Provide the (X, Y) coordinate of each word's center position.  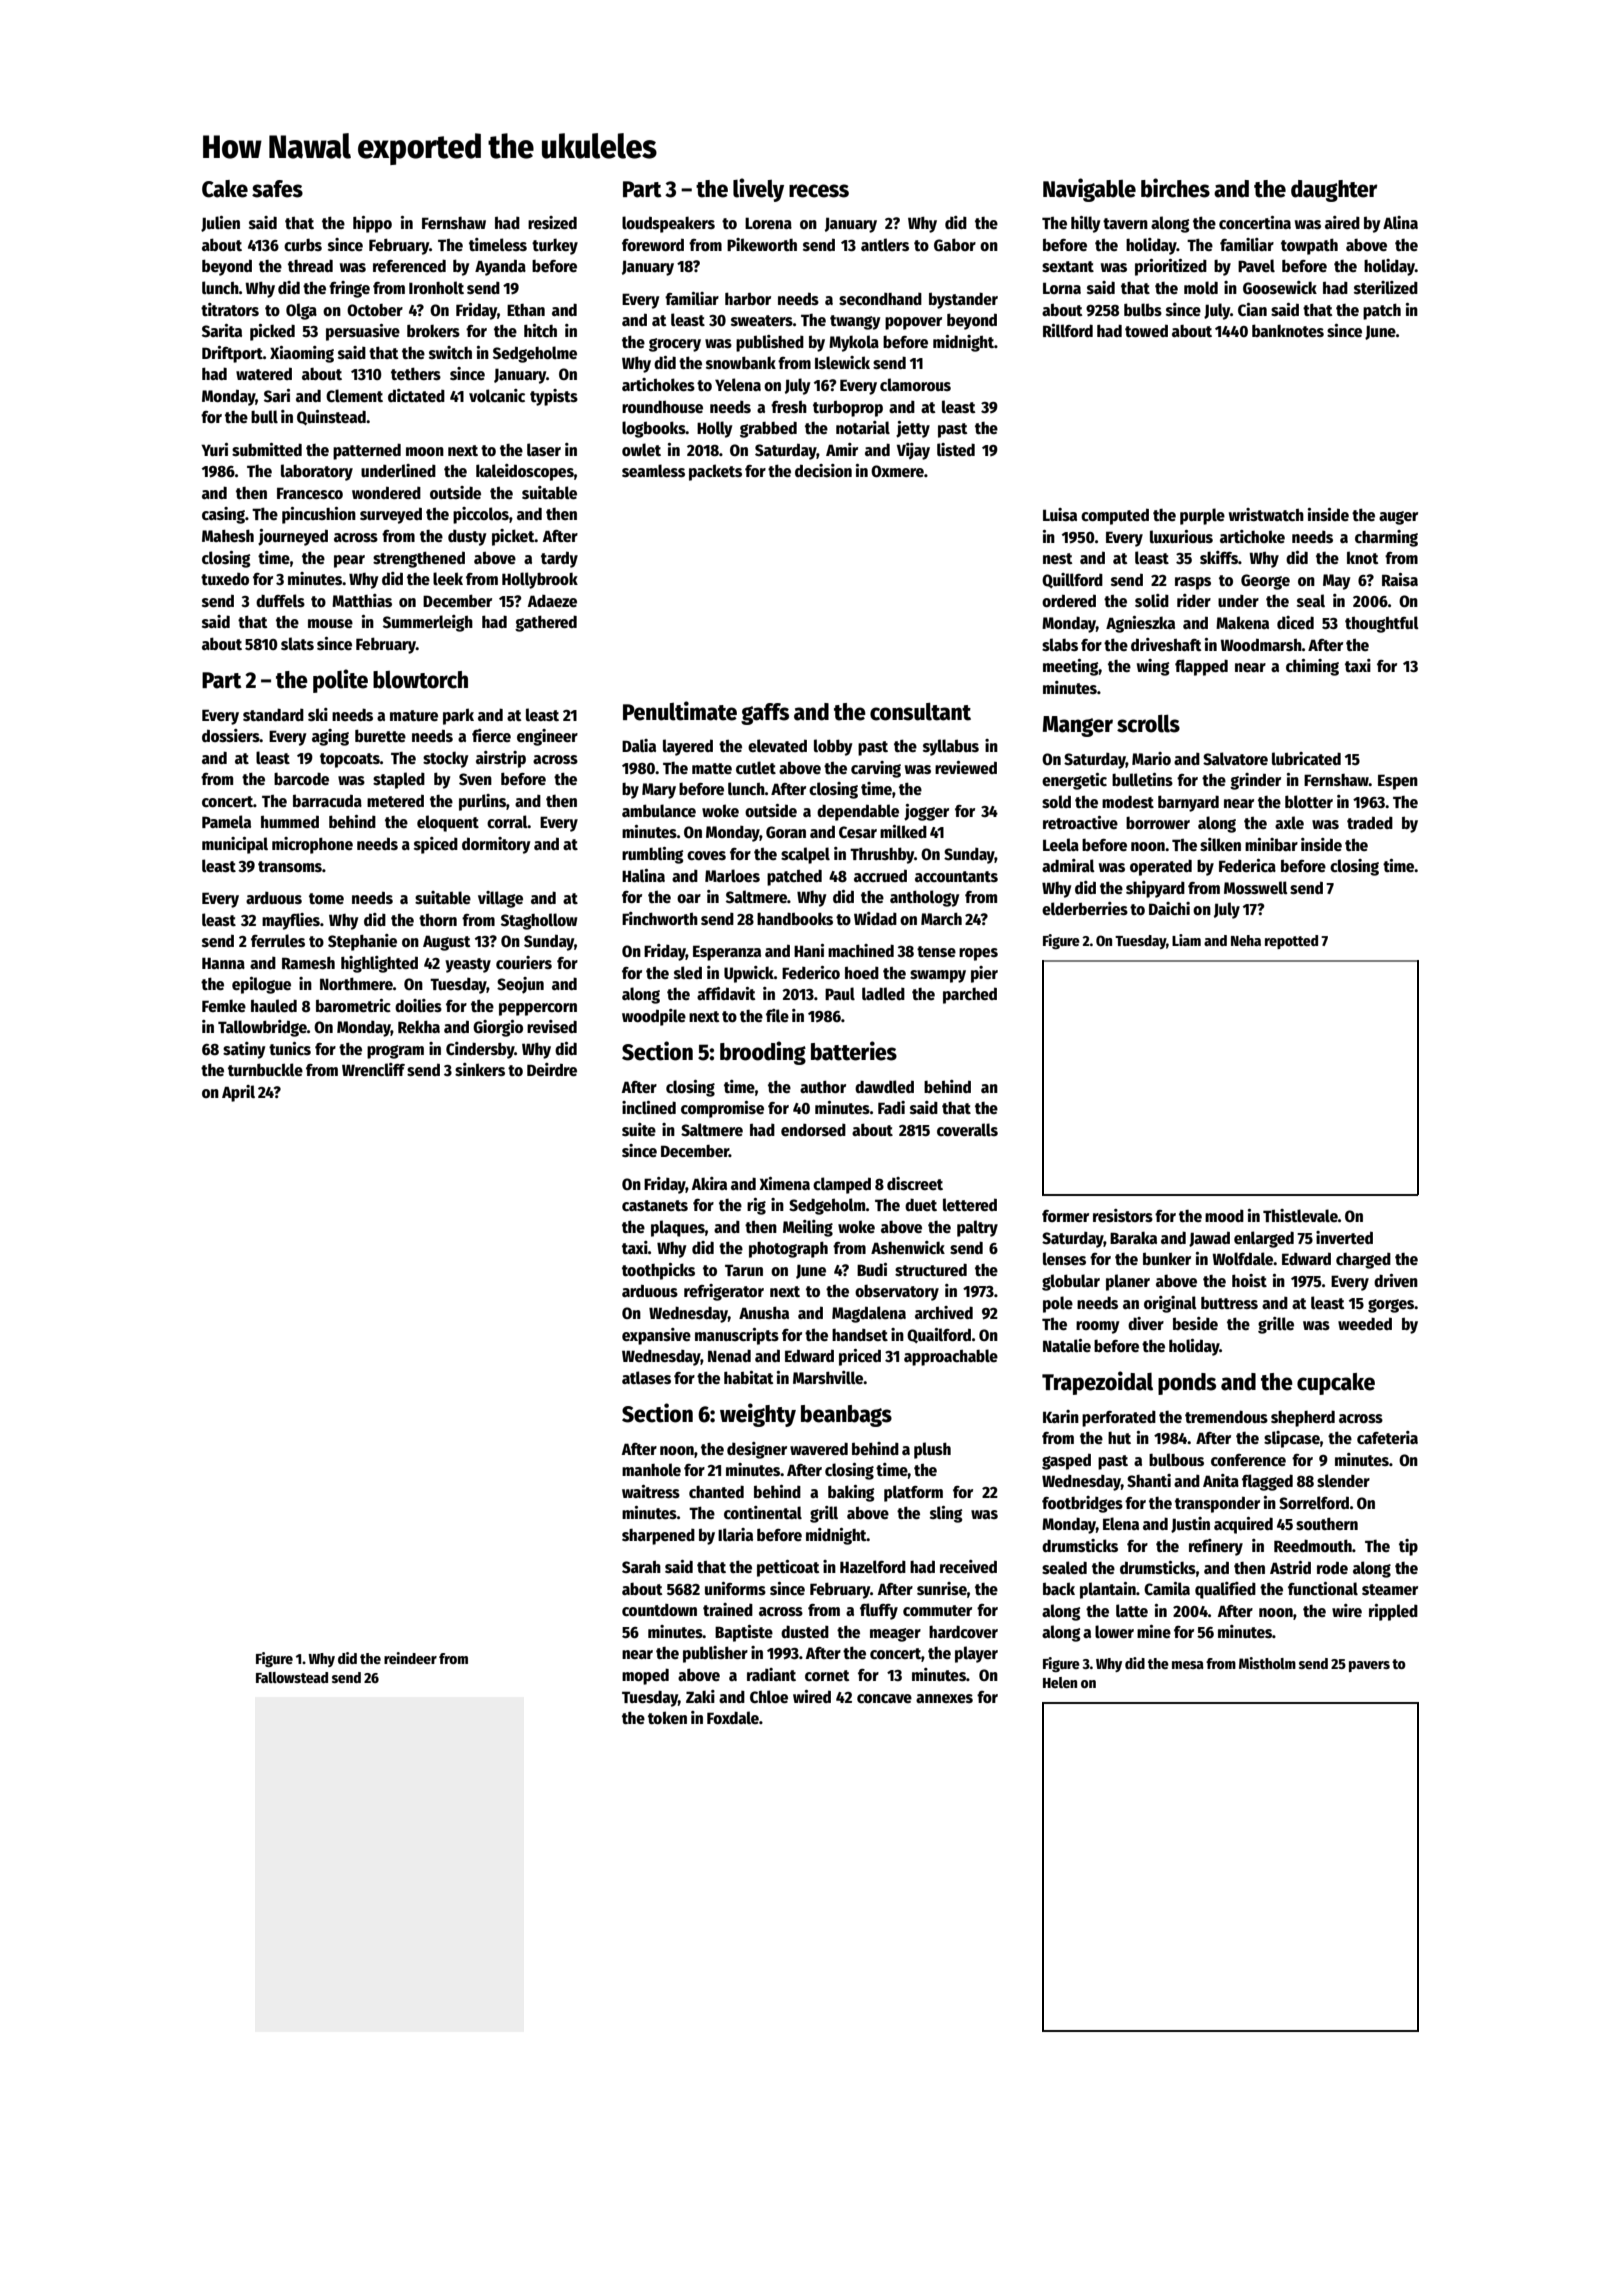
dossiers (231, 736)
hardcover (963, 1631)
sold (1056, 801)
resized (552, 223)
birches (1175, 188)
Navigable (1089, 190)
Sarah (641, 1567)
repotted (1291, 942)
